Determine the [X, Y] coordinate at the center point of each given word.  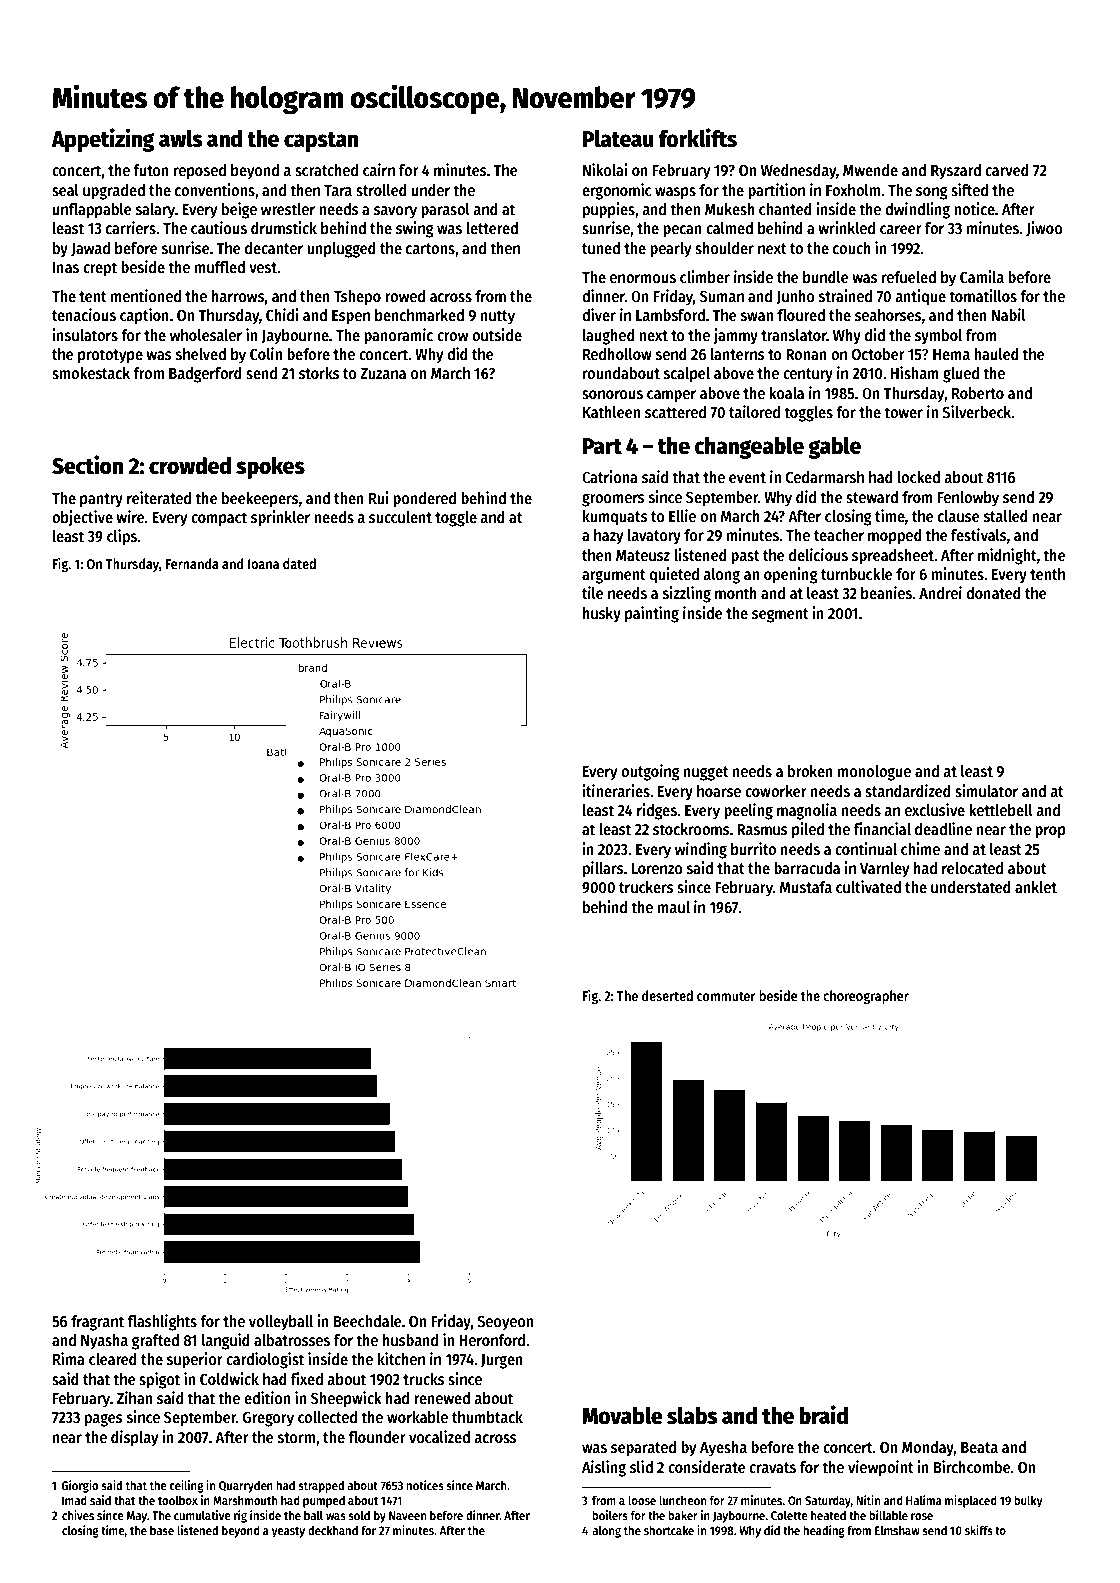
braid [823, 1415]
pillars [603, 869]
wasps [675, 193]
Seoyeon [505, 1323]
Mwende [870, 170]
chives [78, 1515]
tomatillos [983, 295]
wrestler [288, 209]
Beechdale [367, 1321]
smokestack [91, 373]
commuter [726, 996]
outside [497, 335]
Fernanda [192, 563]
